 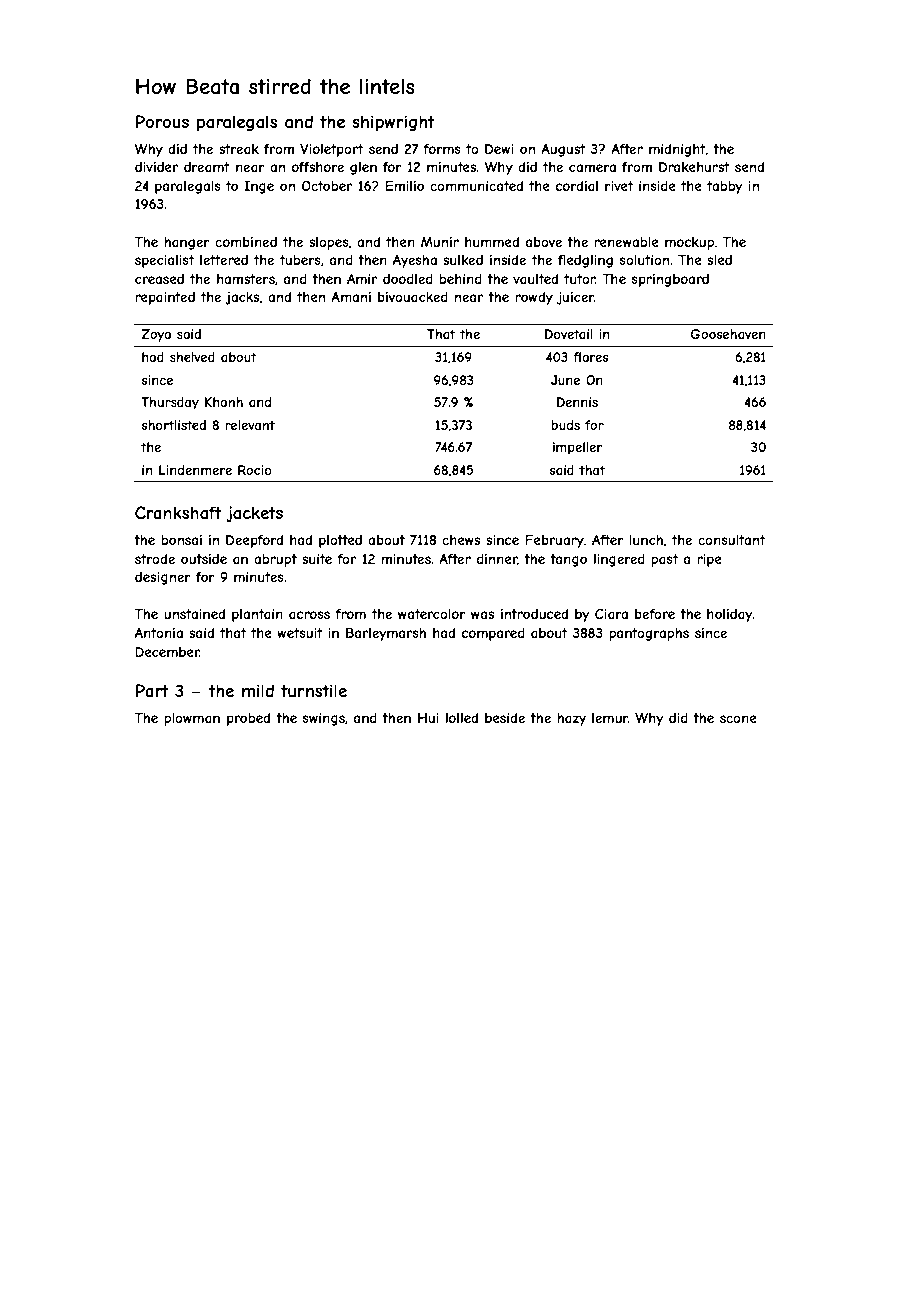 What do you see at coordinates (664, 560) in the document?
I see `past` at bounding box center [664, 560].
